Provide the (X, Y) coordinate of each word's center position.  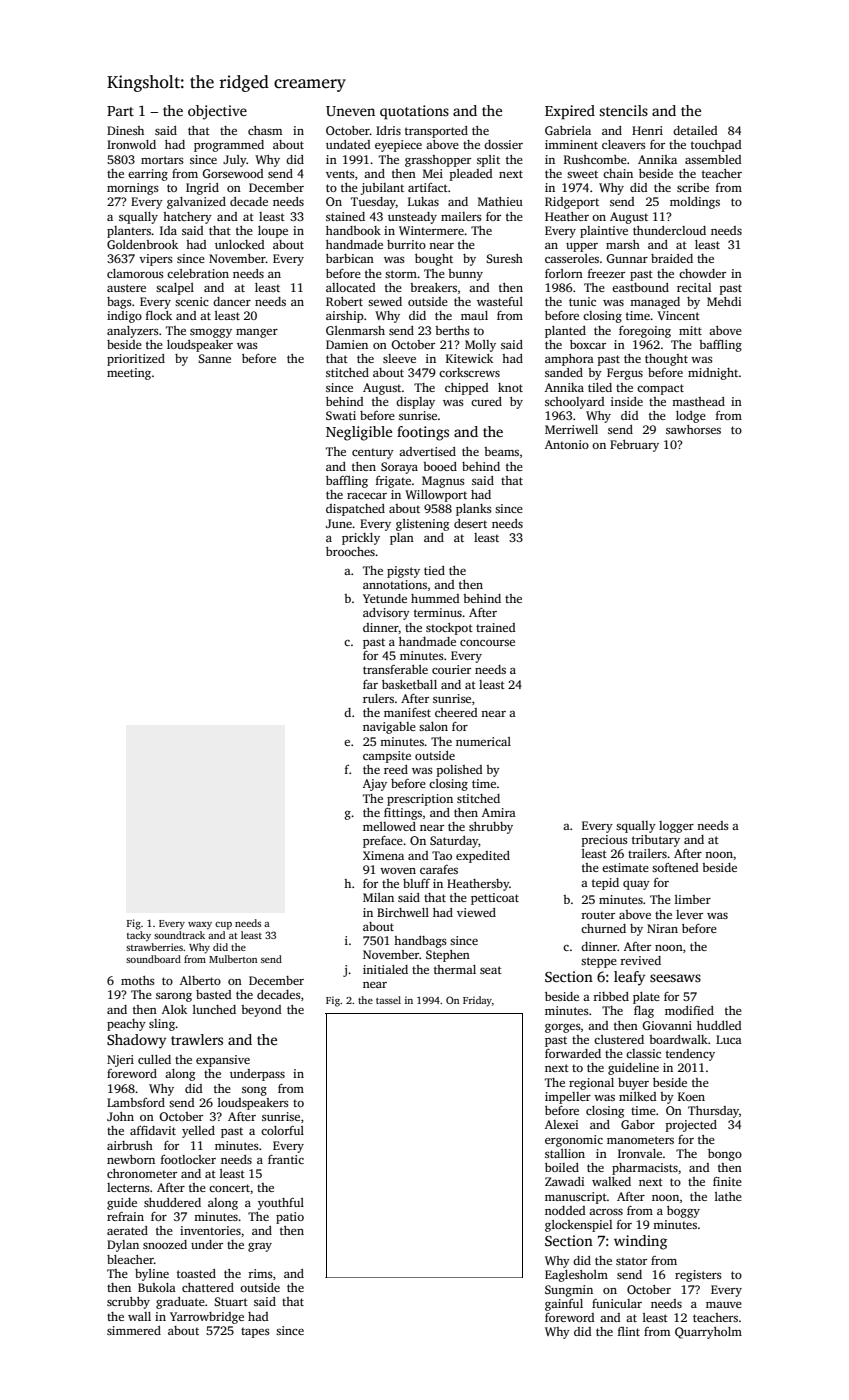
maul (474, 315)
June (339, 523)
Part (120, 111)
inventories (210, 1230)
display (415, 403)
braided (672, 258)
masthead (698, 401)
